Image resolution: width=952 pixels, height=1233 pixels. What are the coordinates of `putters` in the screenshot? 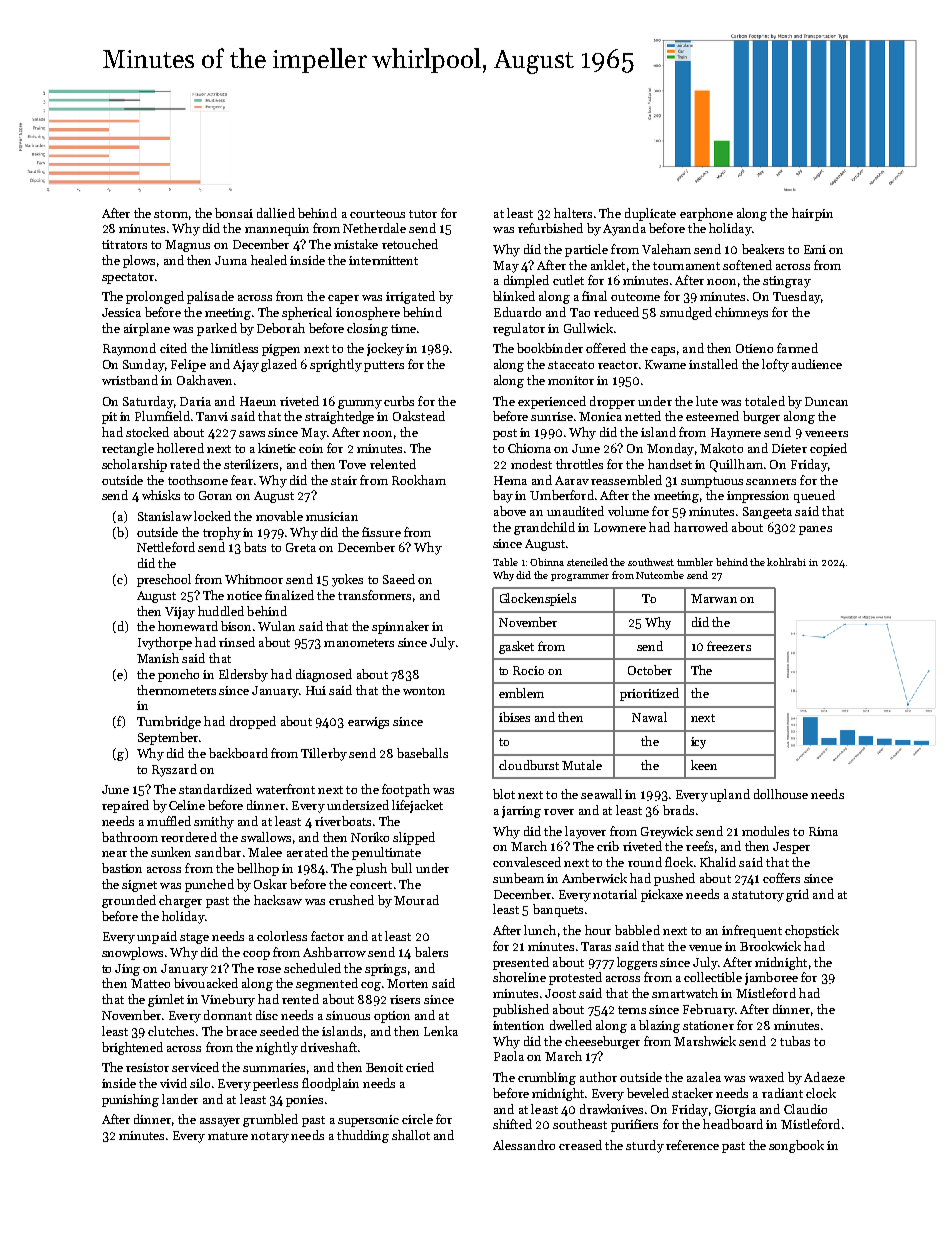 It's located at (384, 366).
